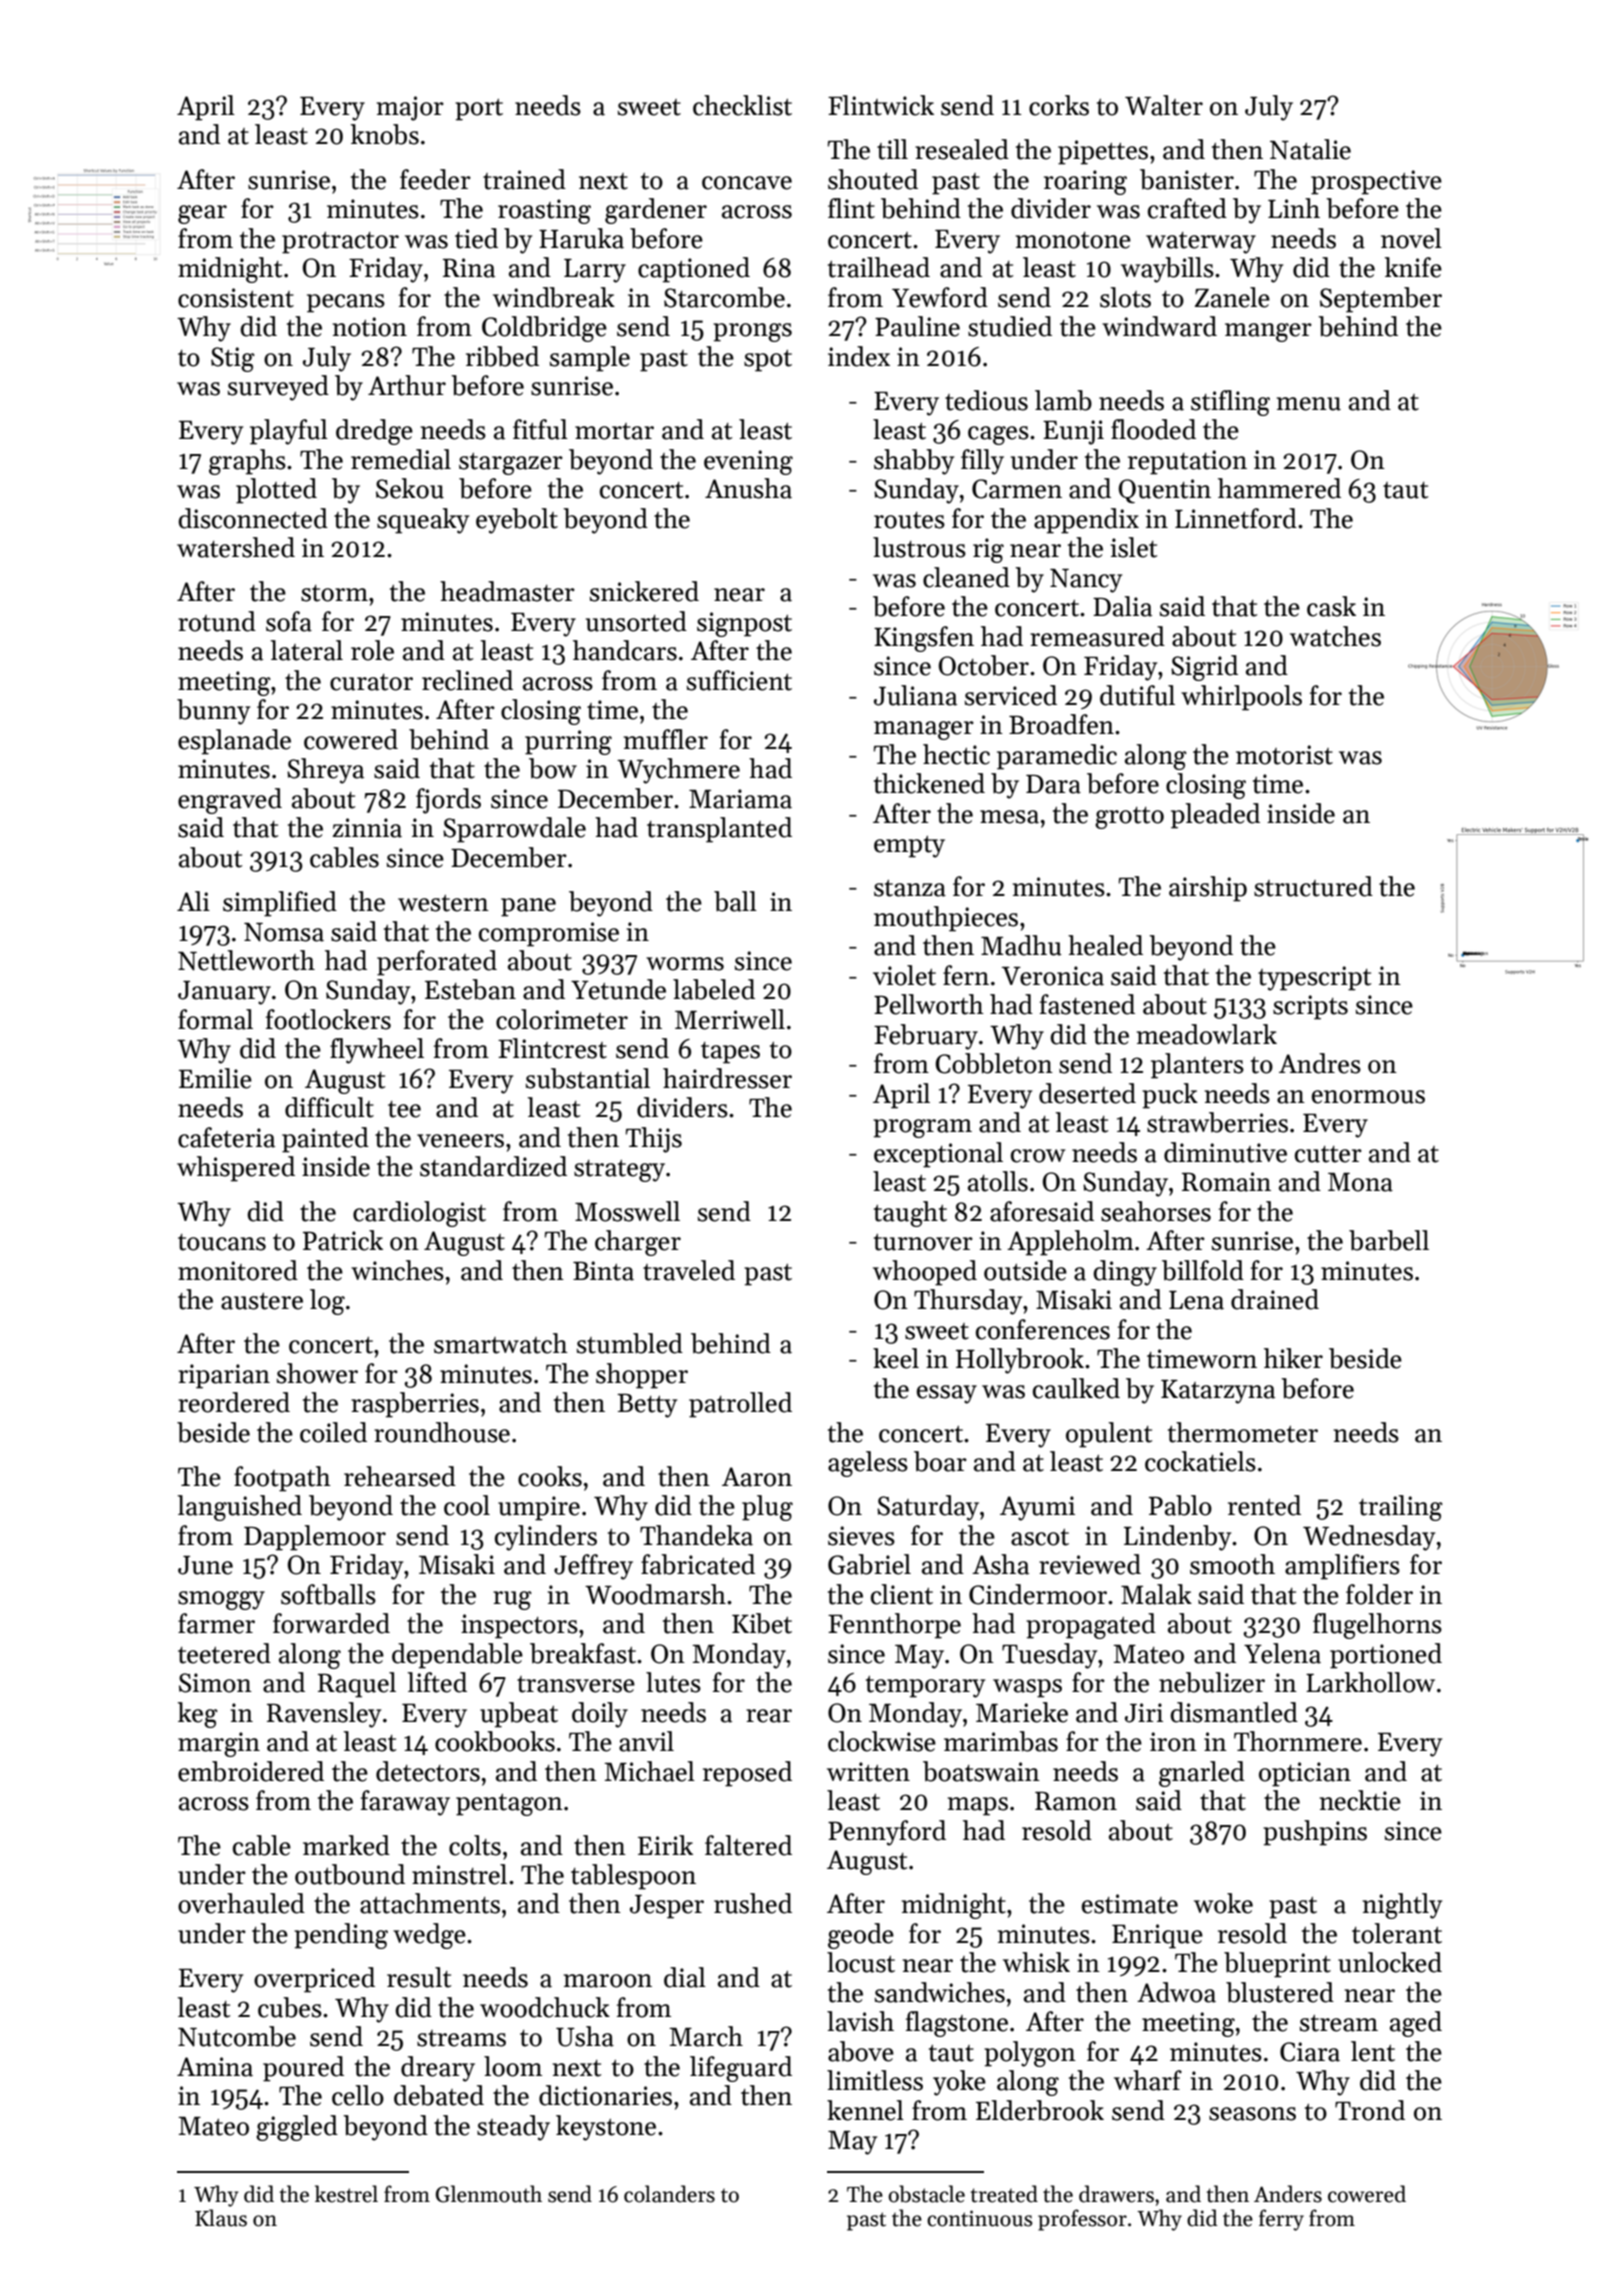 This page has height=2292, width=1620. I want to click on winches, so click(397, 1270).
